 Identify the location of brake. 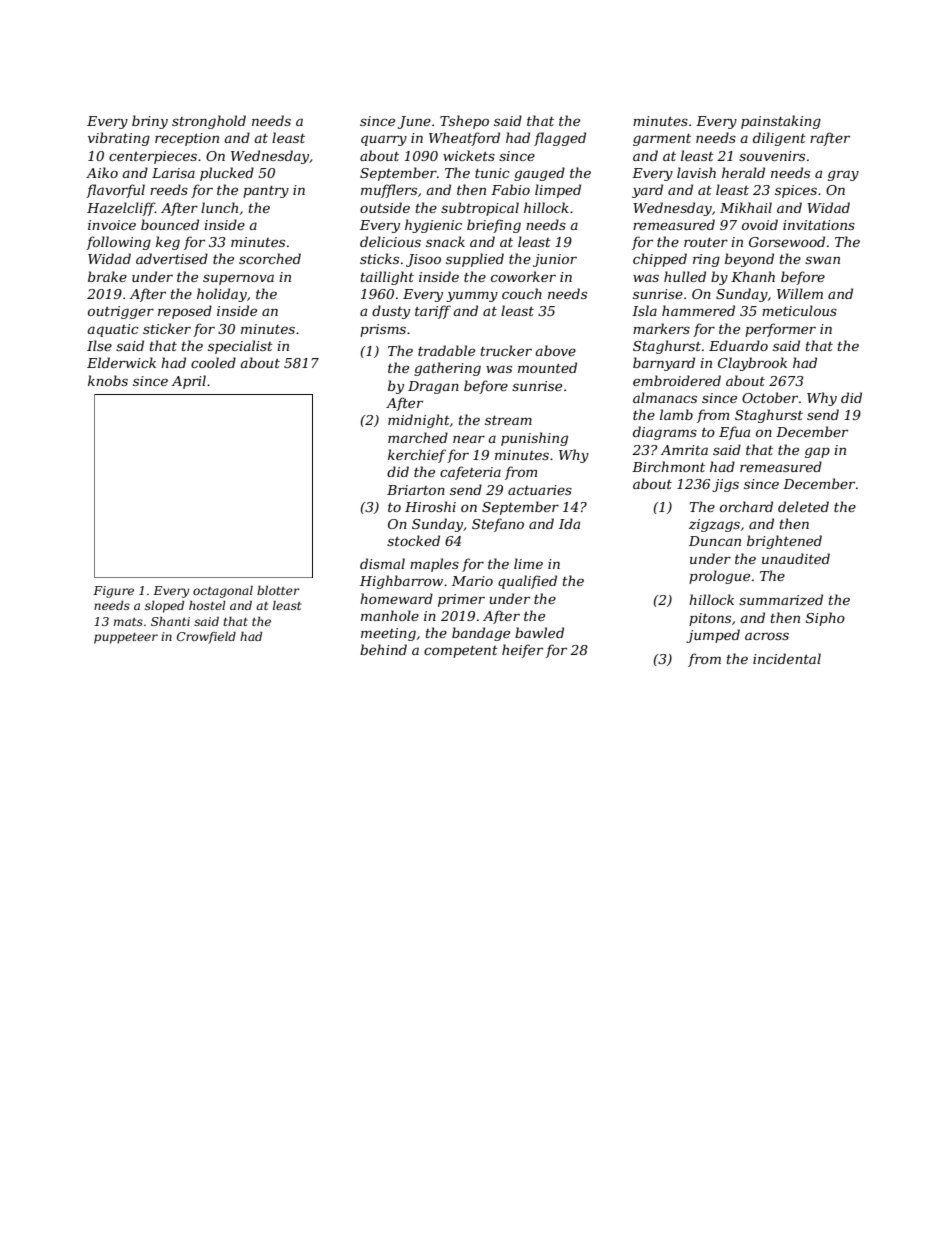
(107, 276).
